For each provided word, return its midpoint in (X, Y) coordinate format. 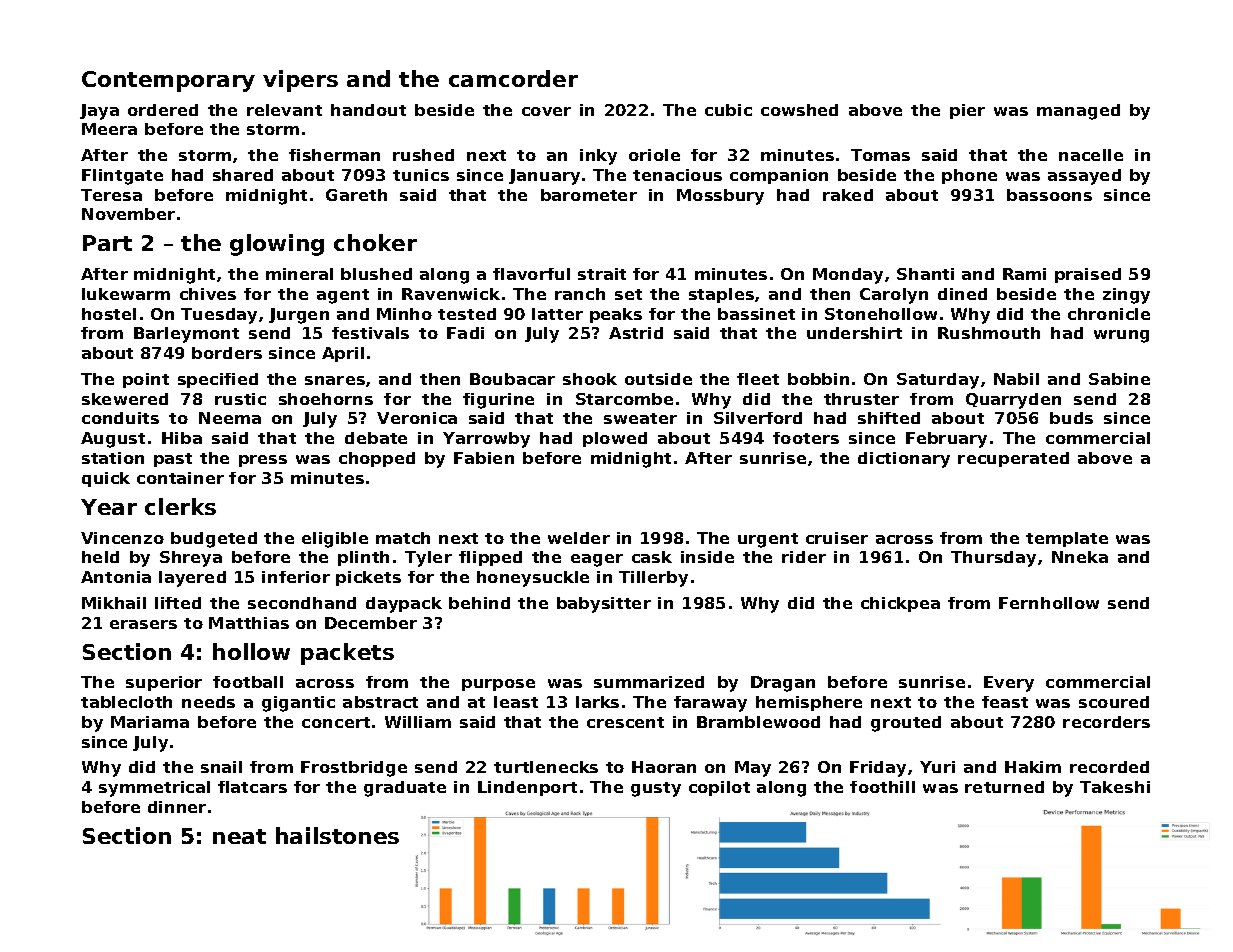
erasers (143, 624)
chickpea (900, 604)
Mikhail (114, 603)
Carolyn (894, 296)
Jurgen (299, 316)
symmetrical (154, 789)
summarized (649, 682)
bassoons (1049, 195)
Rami (1024, 274)
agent (343, 296)
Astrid (636, 333)
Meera (109, 129)
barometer (589, 195)
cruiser (837, 538)
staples (721, 295)
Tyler (428, 559)
